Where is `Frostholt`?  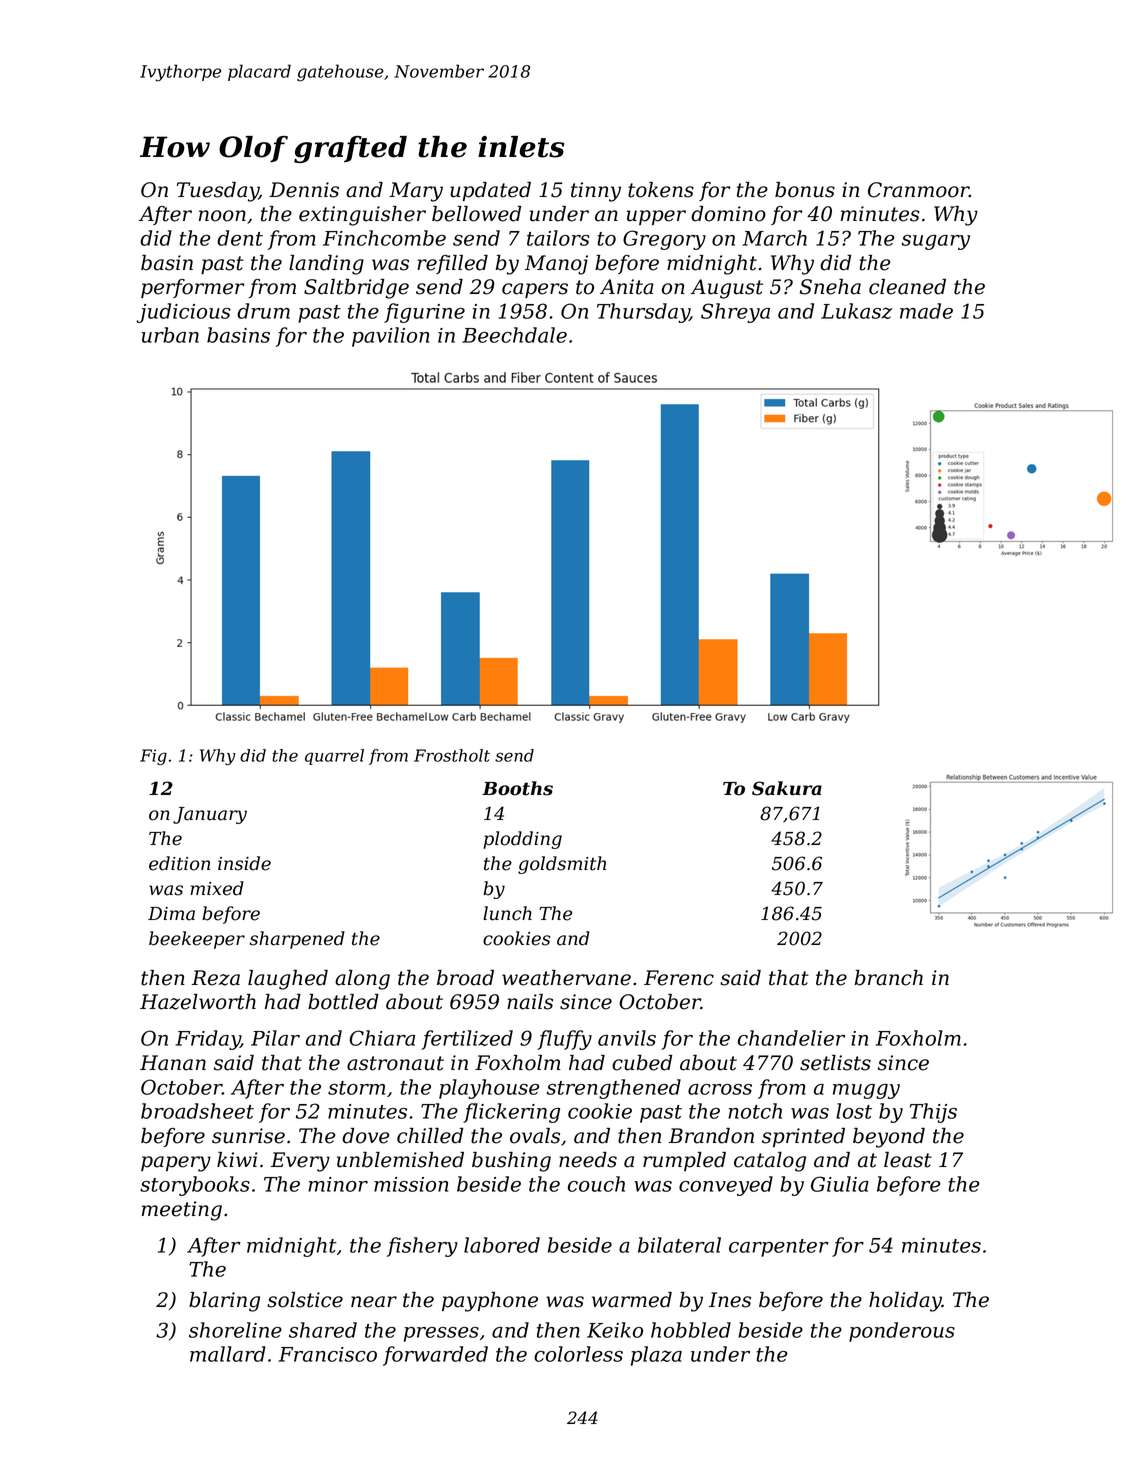
Frostholt is located at coordinates (452, 755).
